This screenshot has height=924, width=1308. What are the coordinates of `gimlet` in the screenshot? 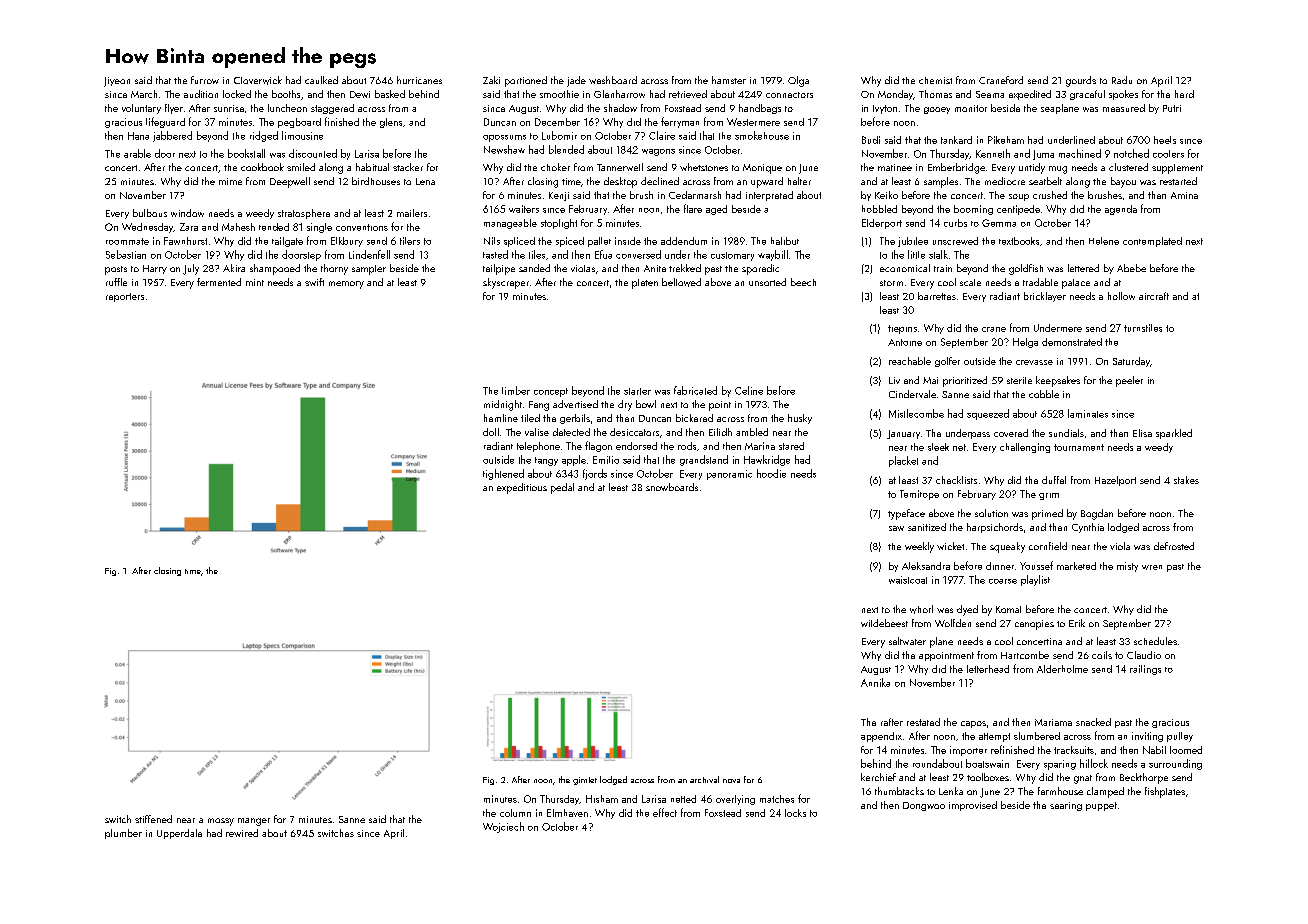 It's located at (585, 781).
